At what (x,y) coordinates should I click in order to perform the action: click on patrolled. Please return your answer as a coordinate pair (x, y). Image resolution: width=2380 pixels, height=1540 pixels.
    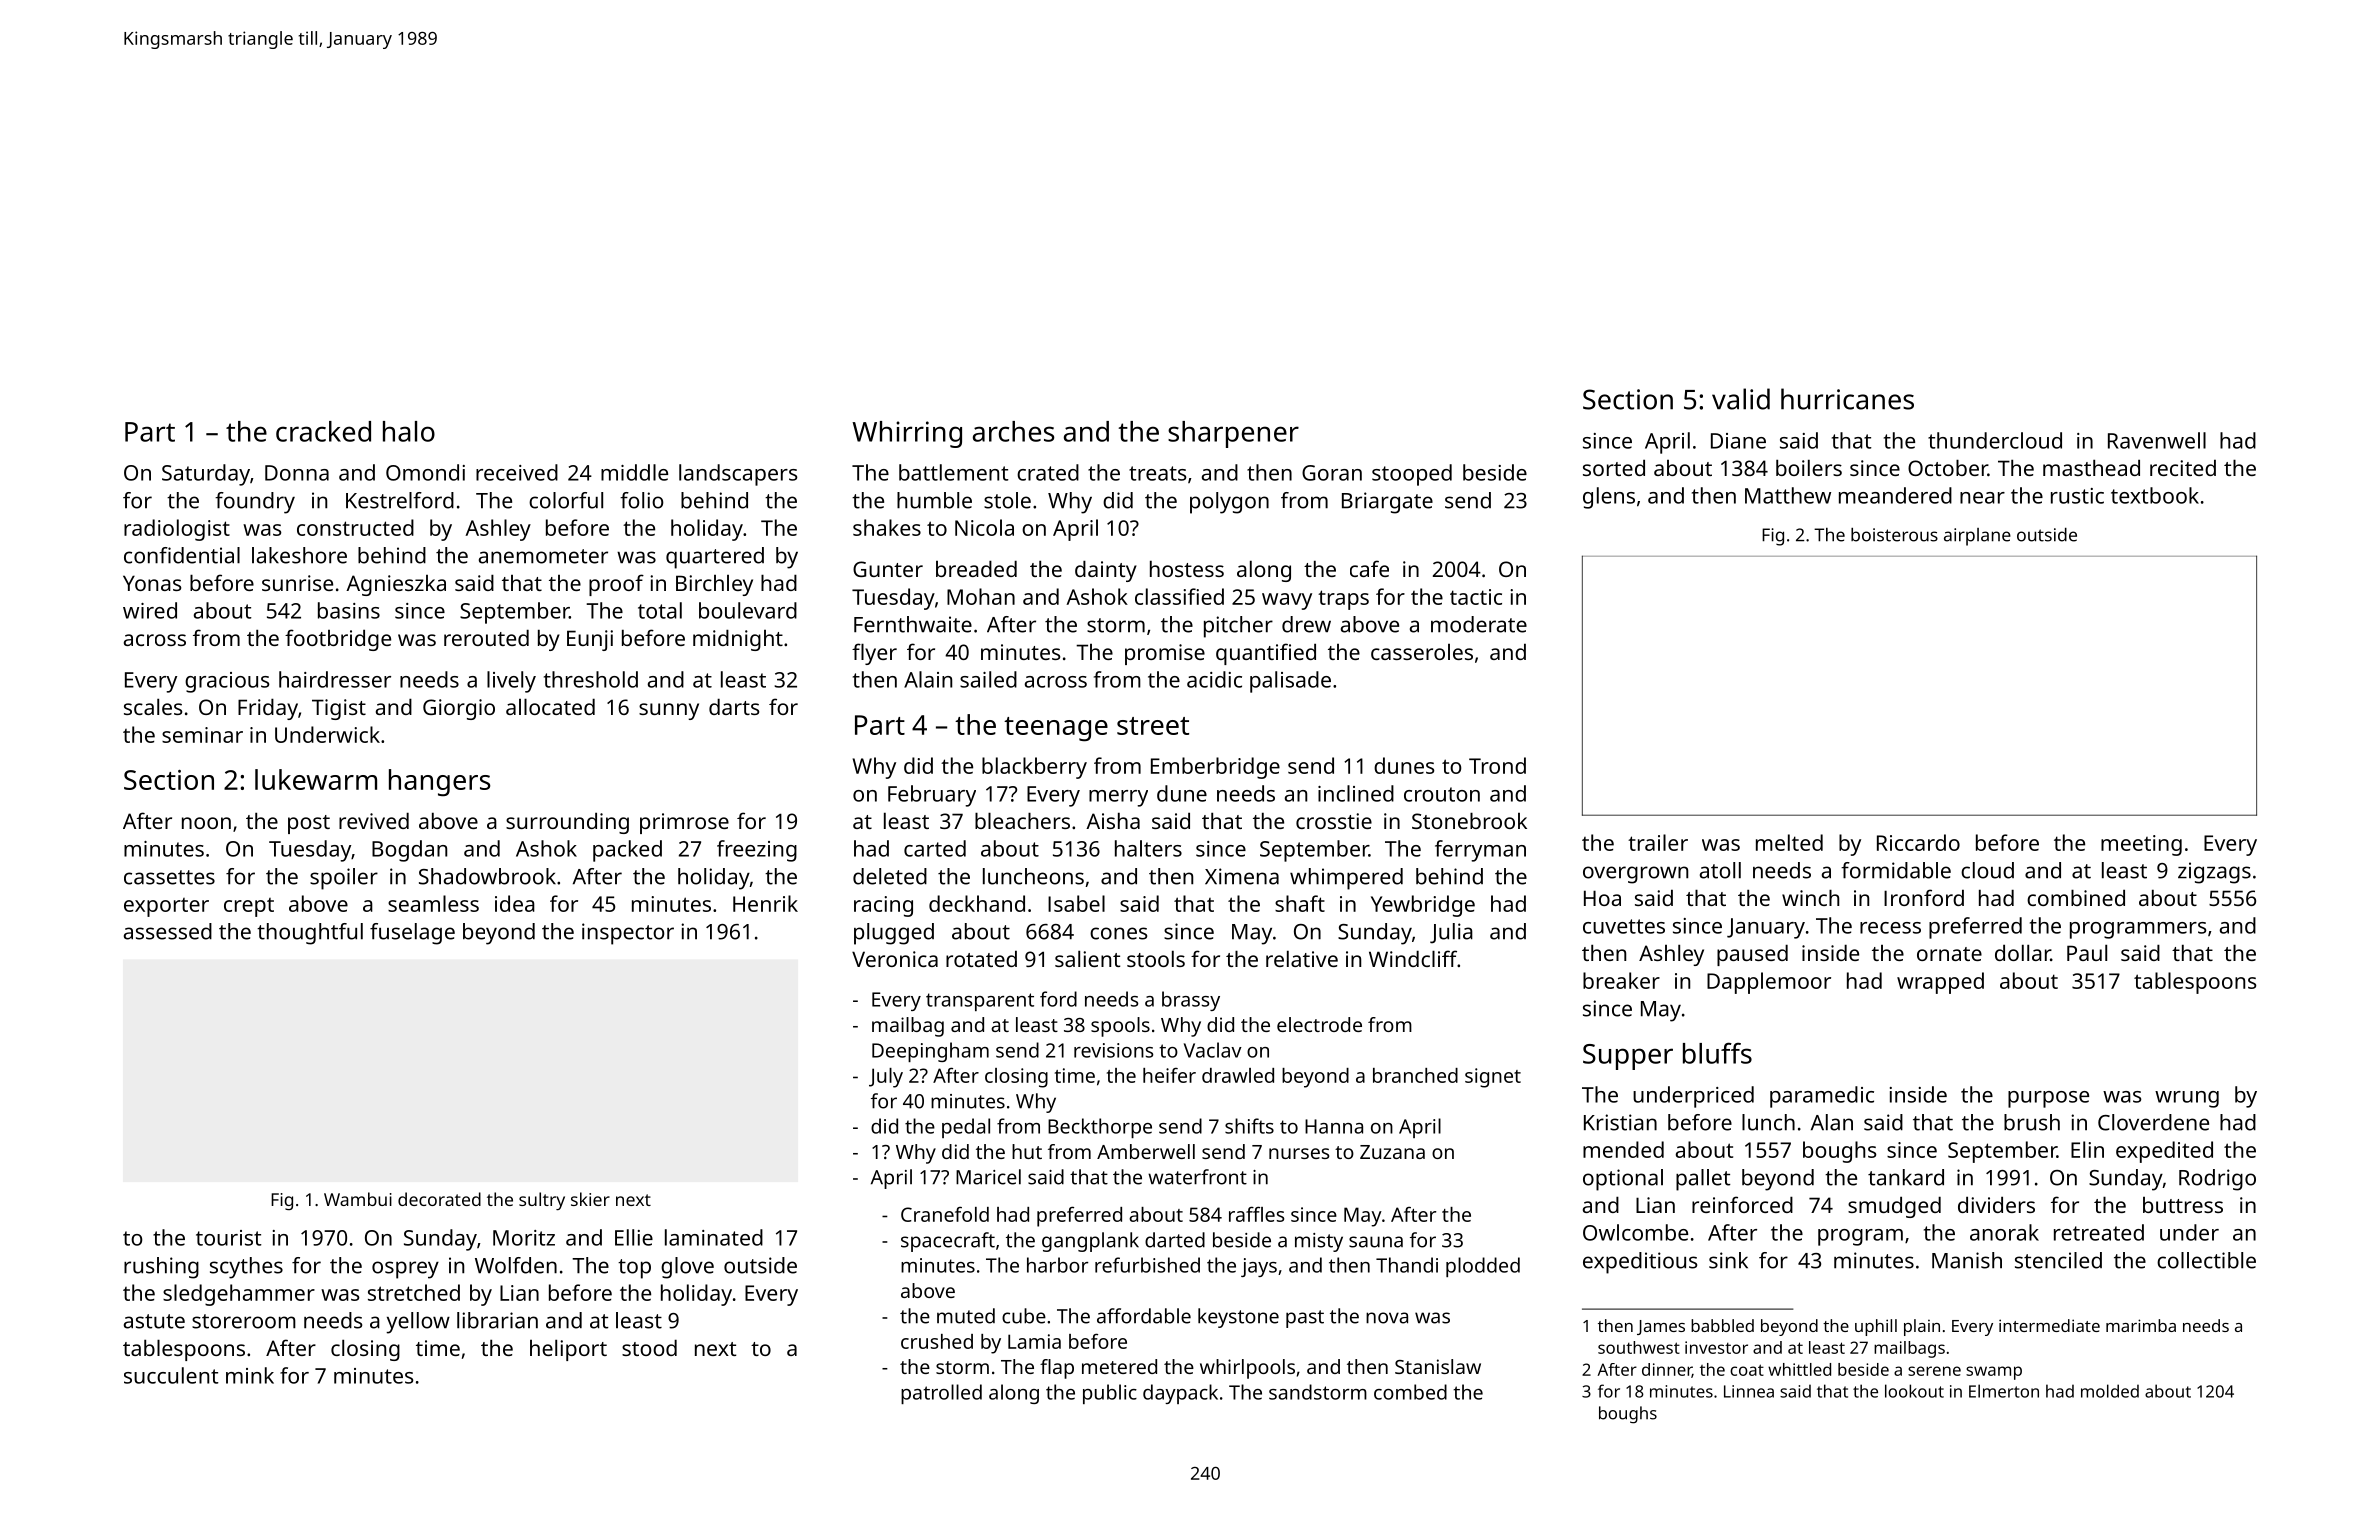
    Looking at the image, I should click on (941, 1394).
